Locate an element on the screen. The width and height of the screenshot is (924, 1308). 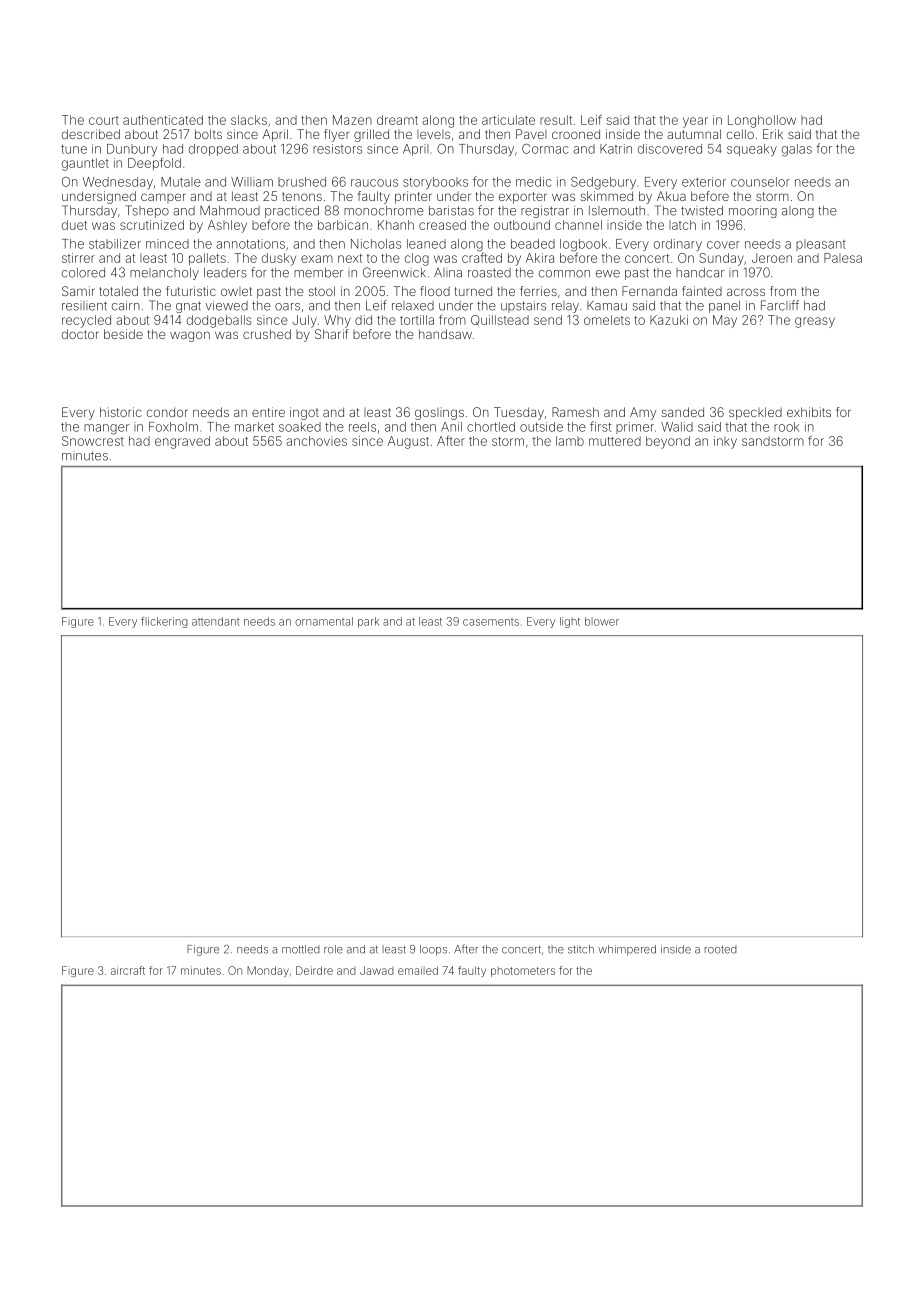
articulate is located at coordinates (508, 120).
